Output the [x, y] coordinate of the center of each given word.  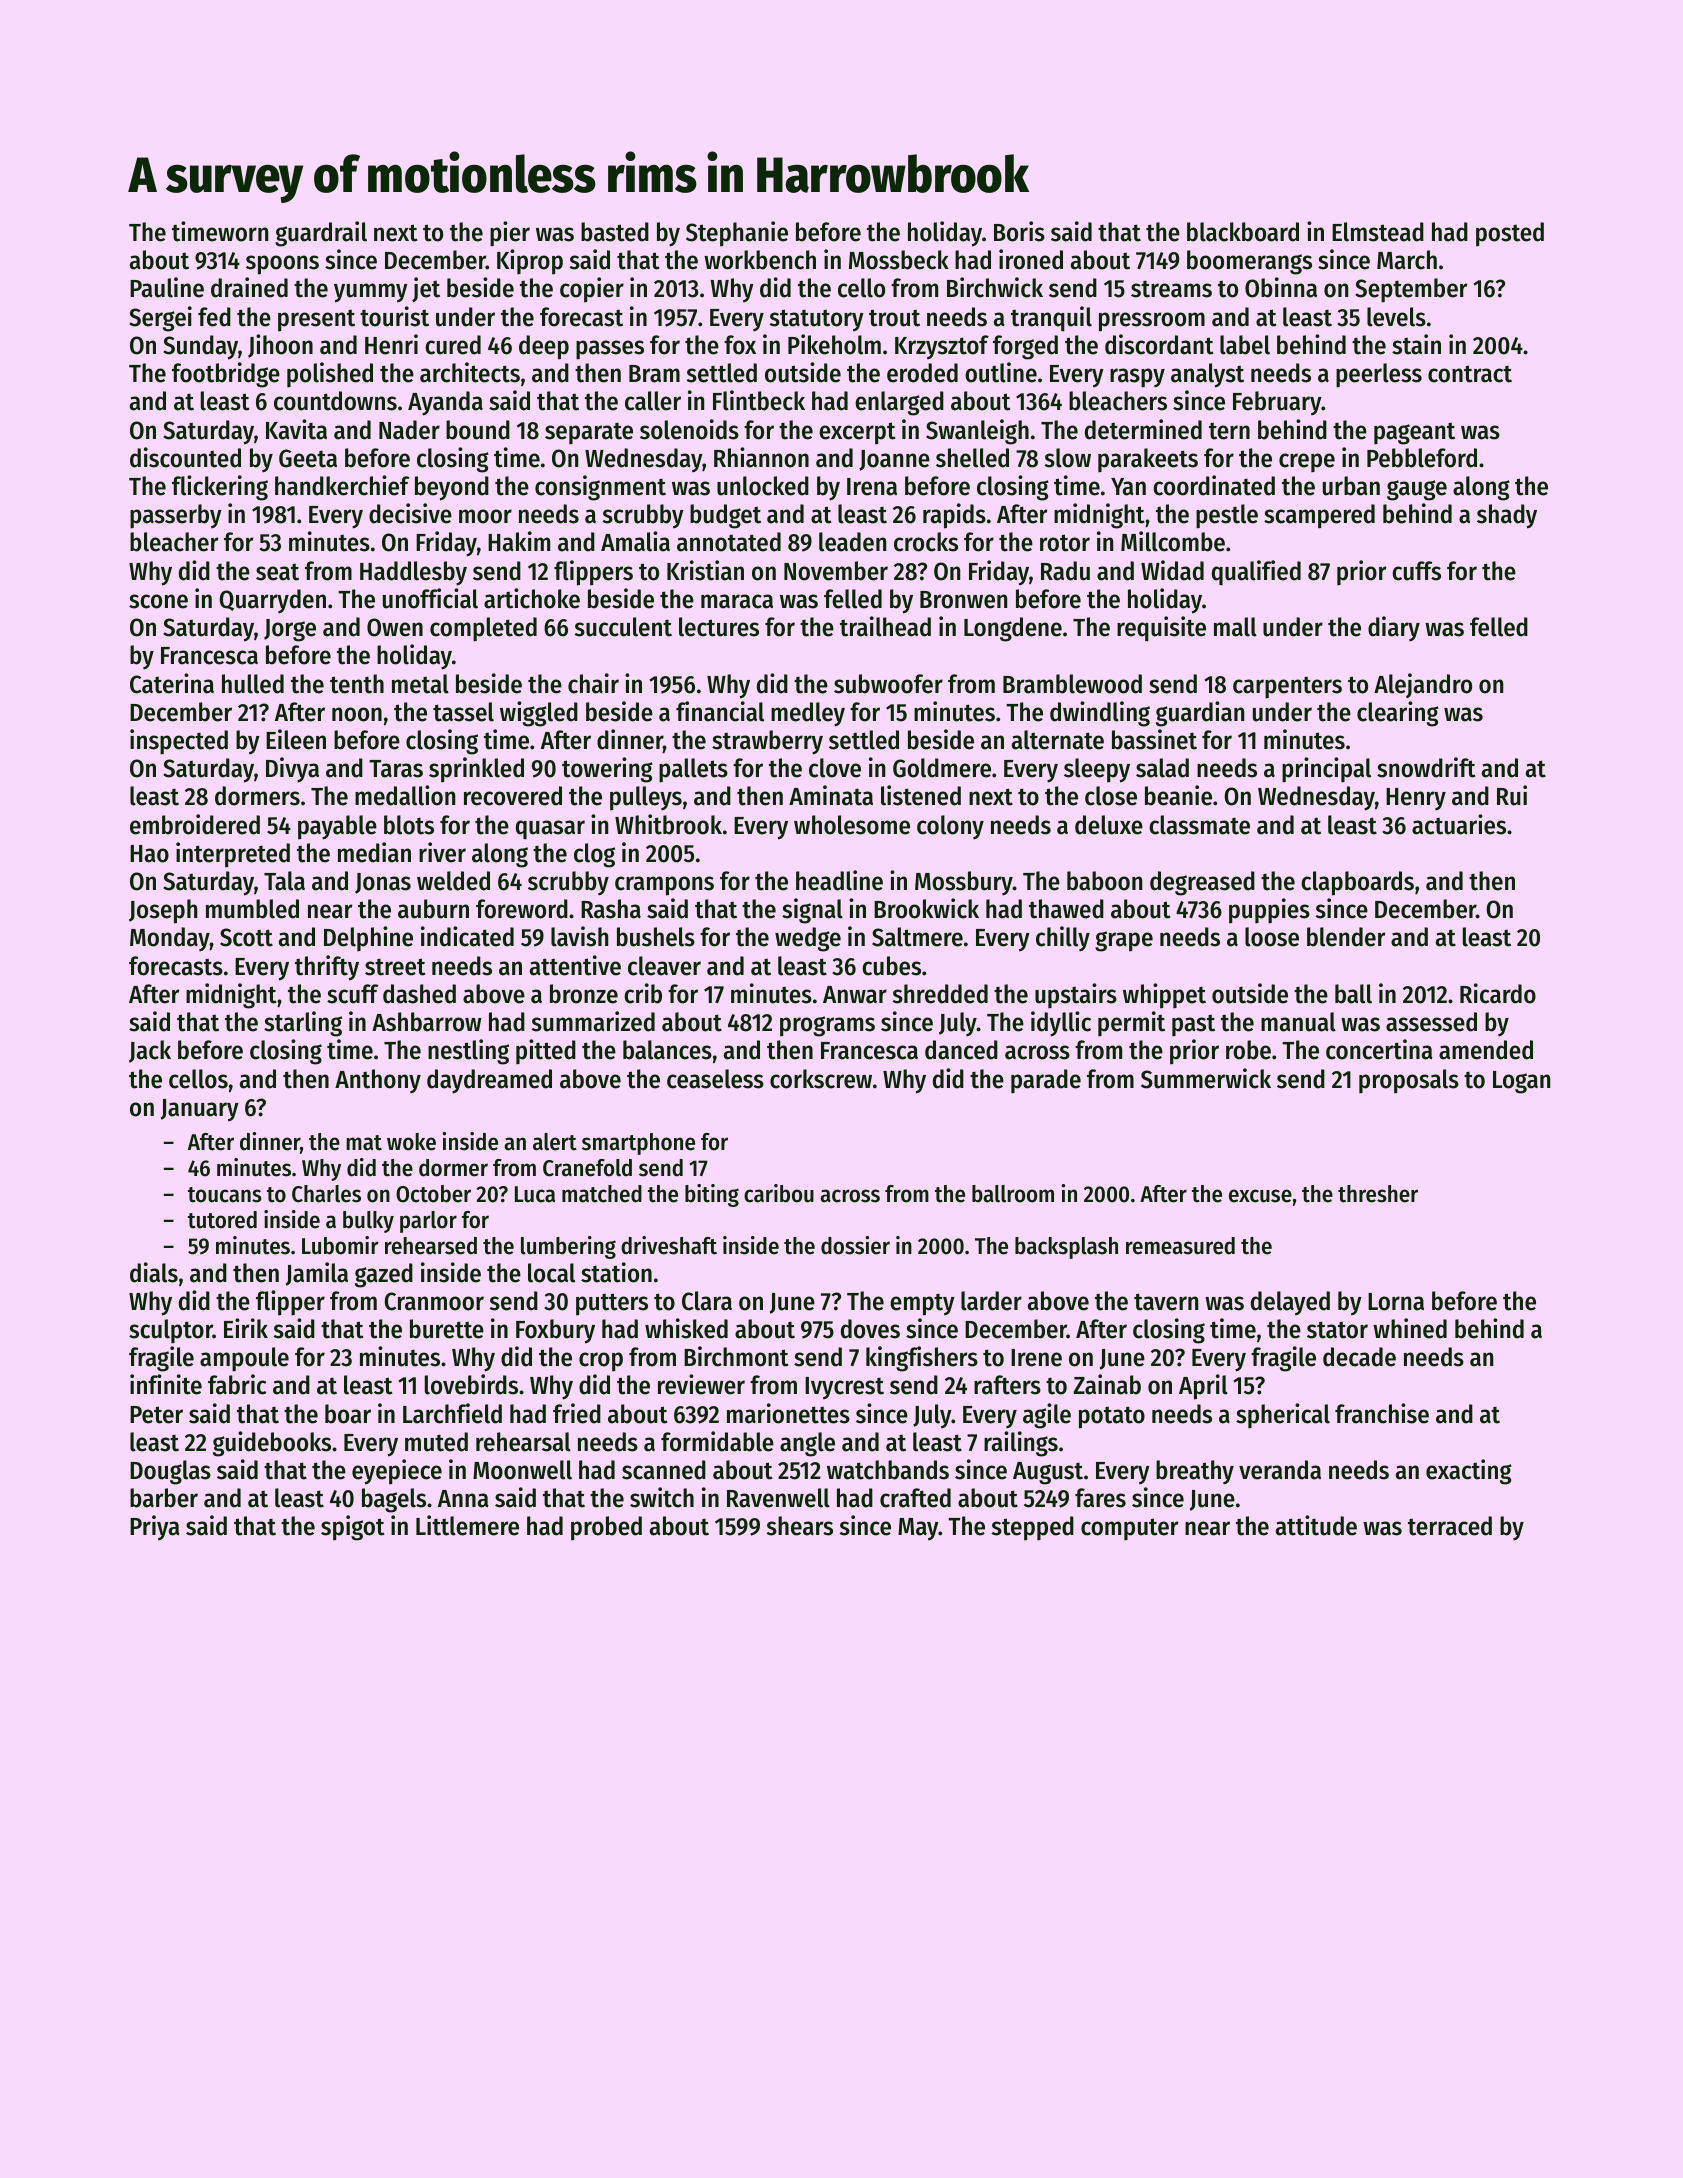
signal [812, 911]
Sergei [160, 319]
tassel [463, 712]
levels [1396, 317]
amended [1486, 1050]
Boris [1019, 231]
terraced [1450, 1526]
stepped [1033, 1528]
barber [164, 1498]
